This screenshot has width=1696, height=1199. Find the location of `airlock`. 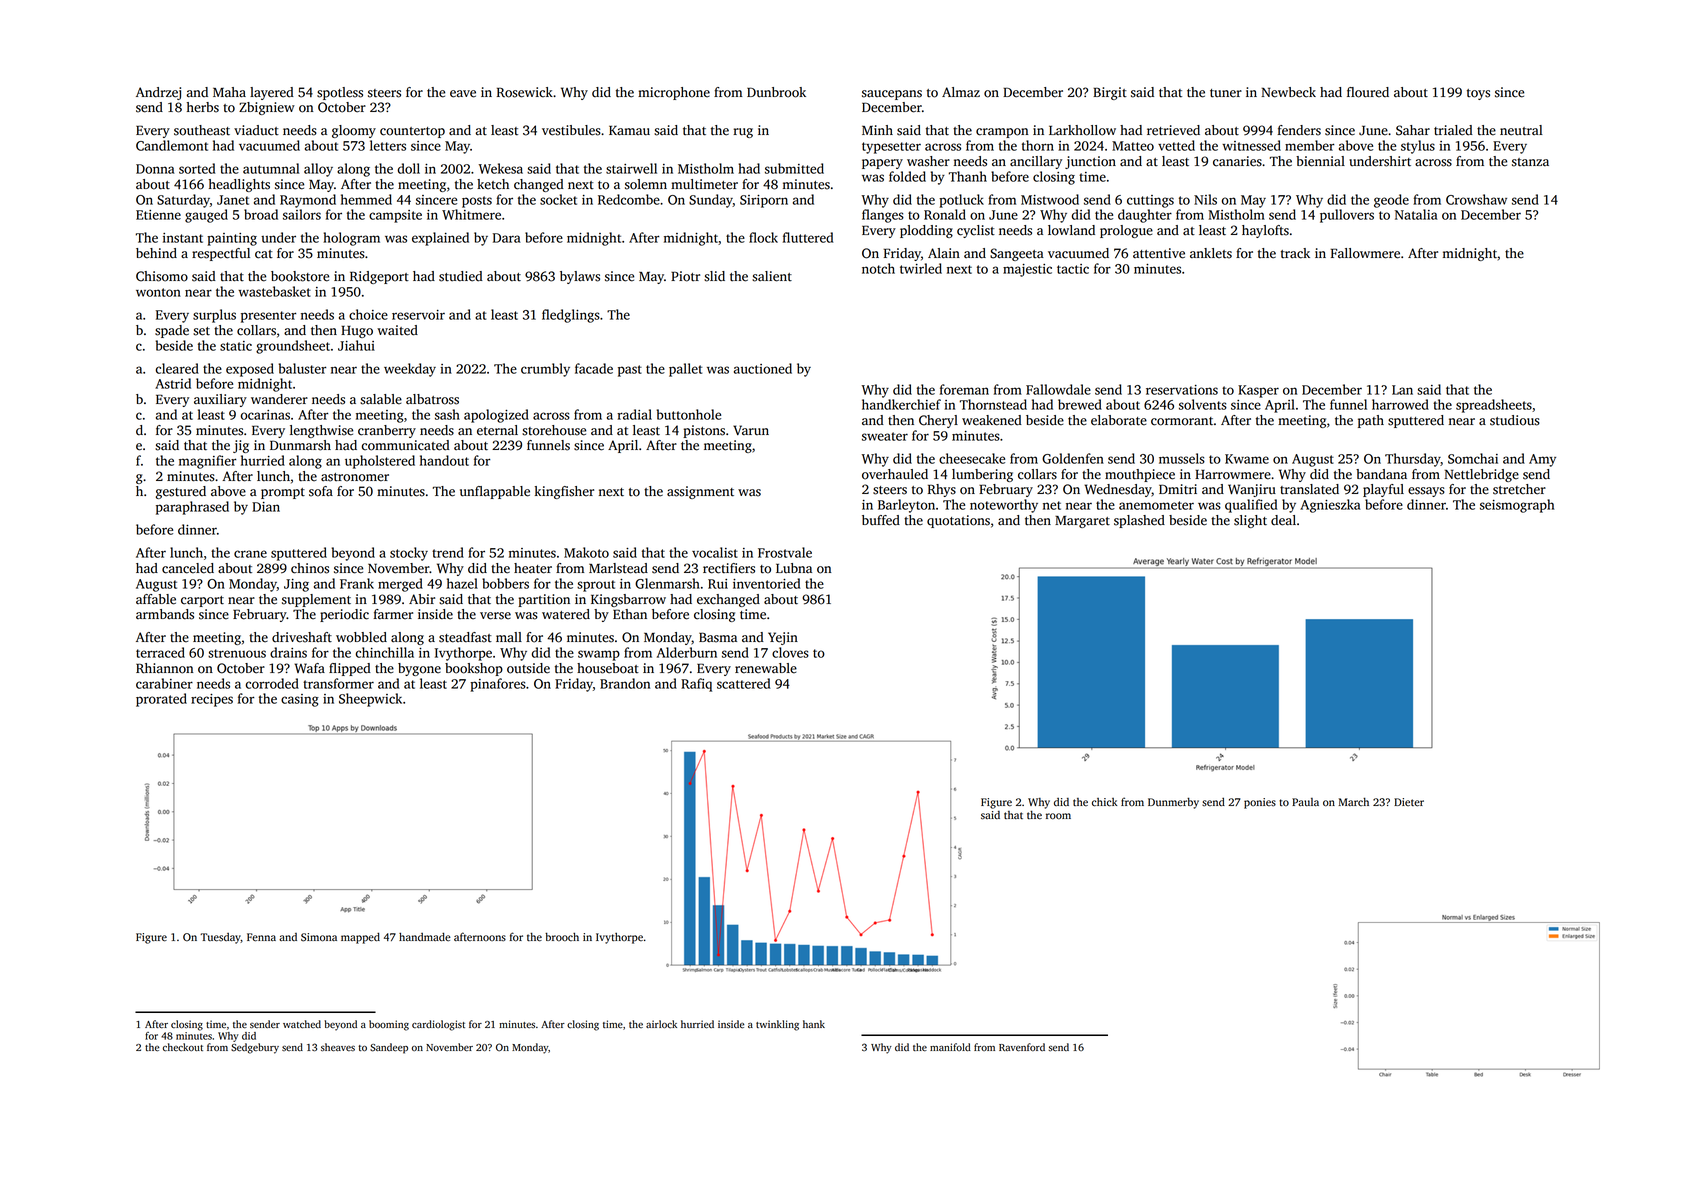

airlock is located at coordinates (661, 1024).
